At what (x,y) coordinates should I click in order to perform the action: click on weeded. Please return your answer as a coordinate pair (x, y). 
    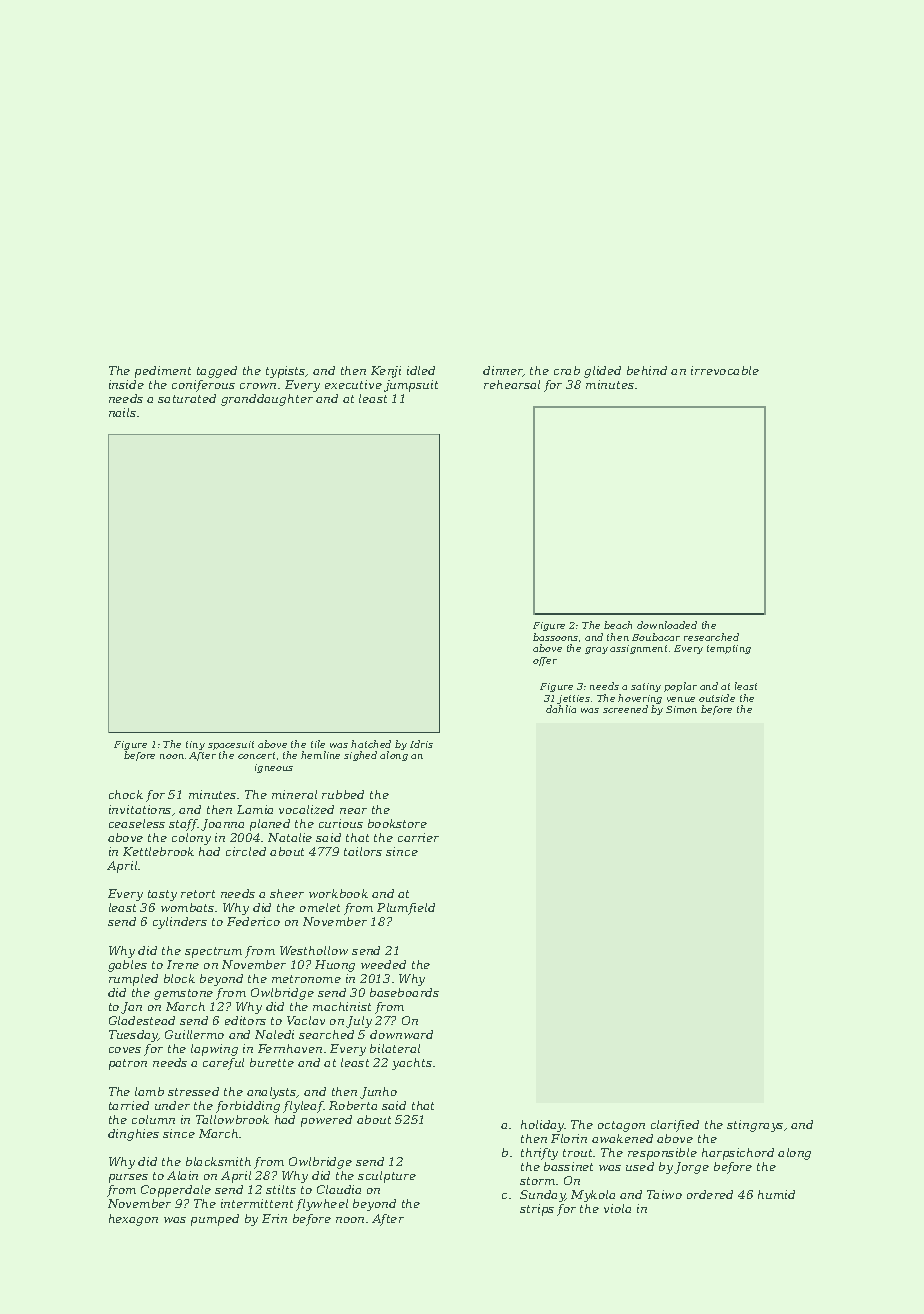
    Looking at the image, I should click on (383, 964).
